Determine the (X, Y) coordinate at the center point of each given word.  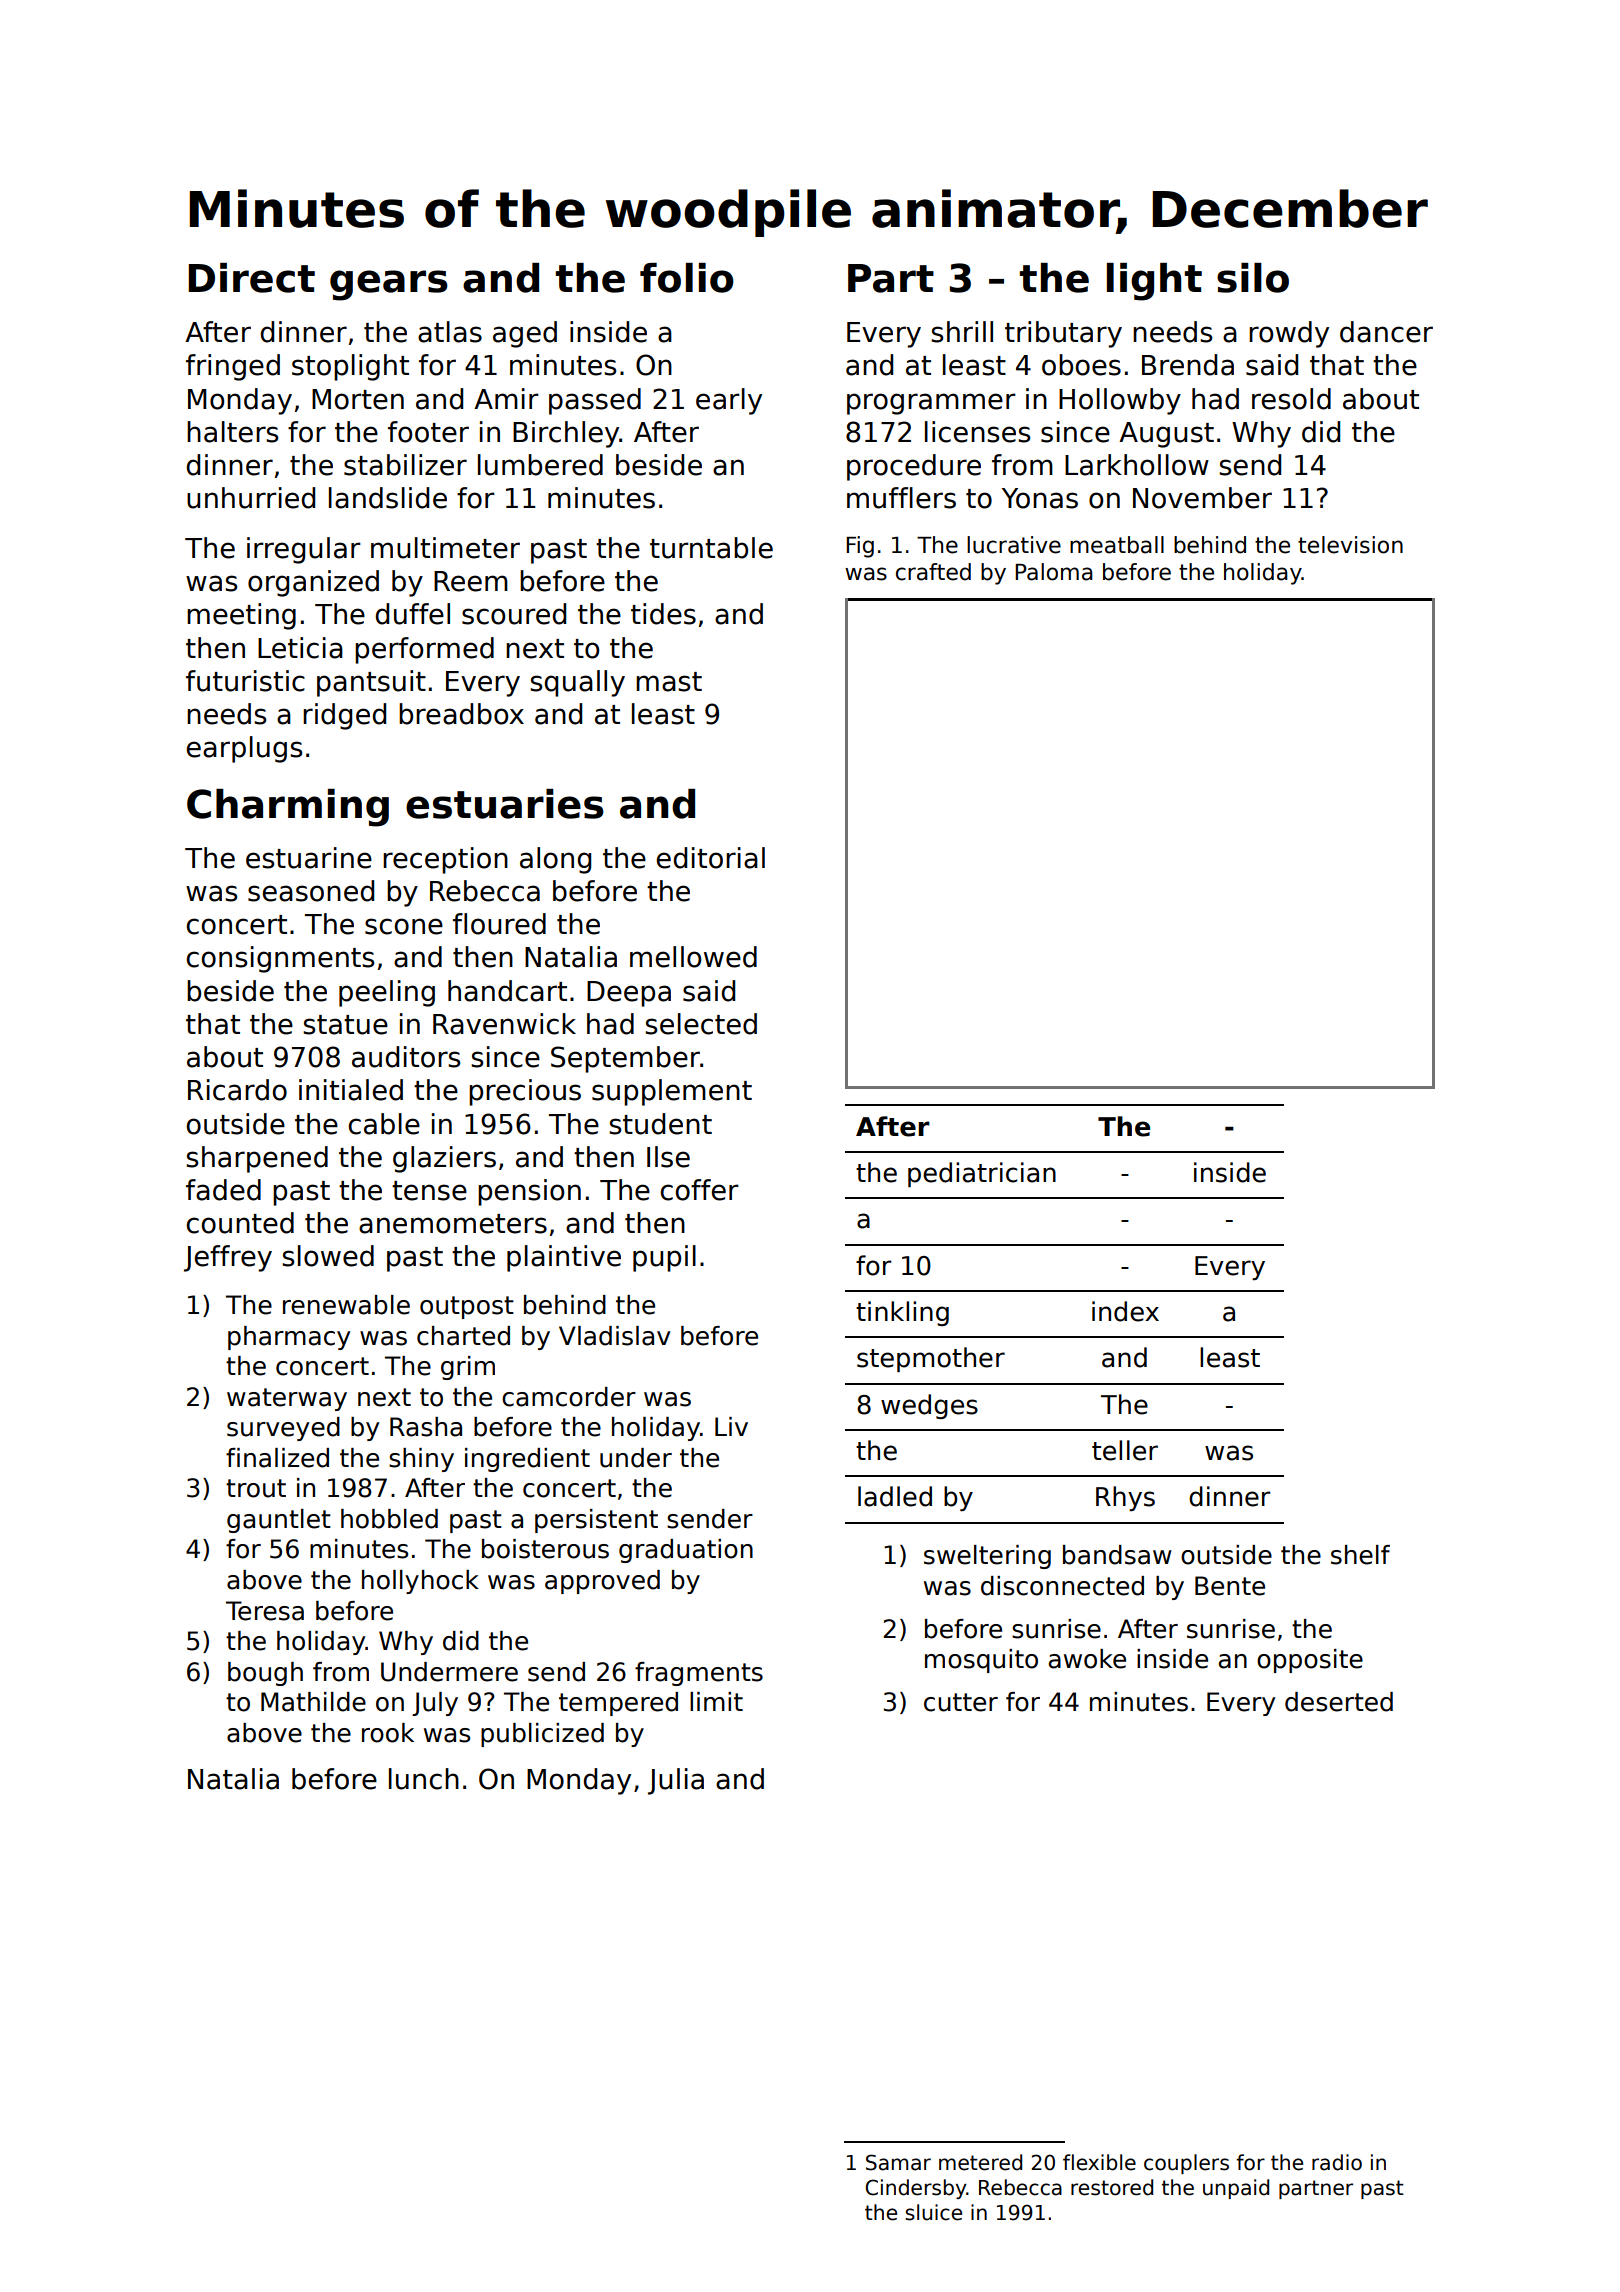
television (1350, 545)
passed (595, 401)
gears (389, 285)
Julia (676, 1781)
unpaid (1236, 2189)
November (1202, 498)
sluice (933, 2212)
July (435, 1704)
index (1125, 1311)
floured (499, 924)
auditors (406, 1057)
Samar (898, 2162)
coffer (700, 1190)
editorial (711, 858)
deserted (1339, 1702)
